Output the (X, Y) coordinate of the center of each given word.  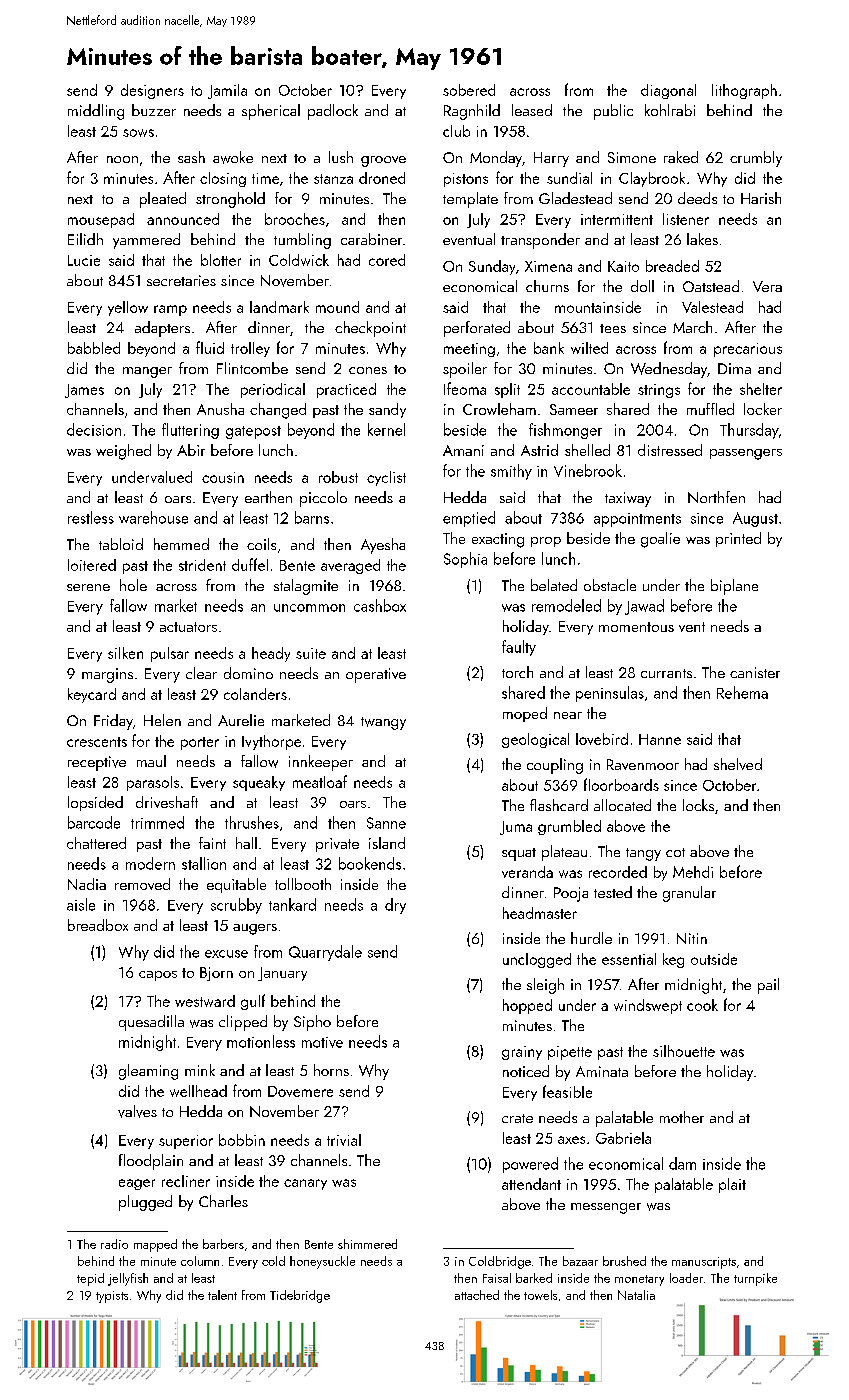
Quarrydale (325, 953)
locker (763, 409)
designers (152, 91)
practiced (346, 390)
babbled (94, 348)
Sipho (312, 1023)
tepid (90, 1279)
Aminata (602, 1071)
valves (137, 1111)
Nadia (87, 884)
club (456, 131)
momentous (636, 627)
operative (376, 675)
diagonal (668, 91)
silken (125, 653)
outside (714, 959)
